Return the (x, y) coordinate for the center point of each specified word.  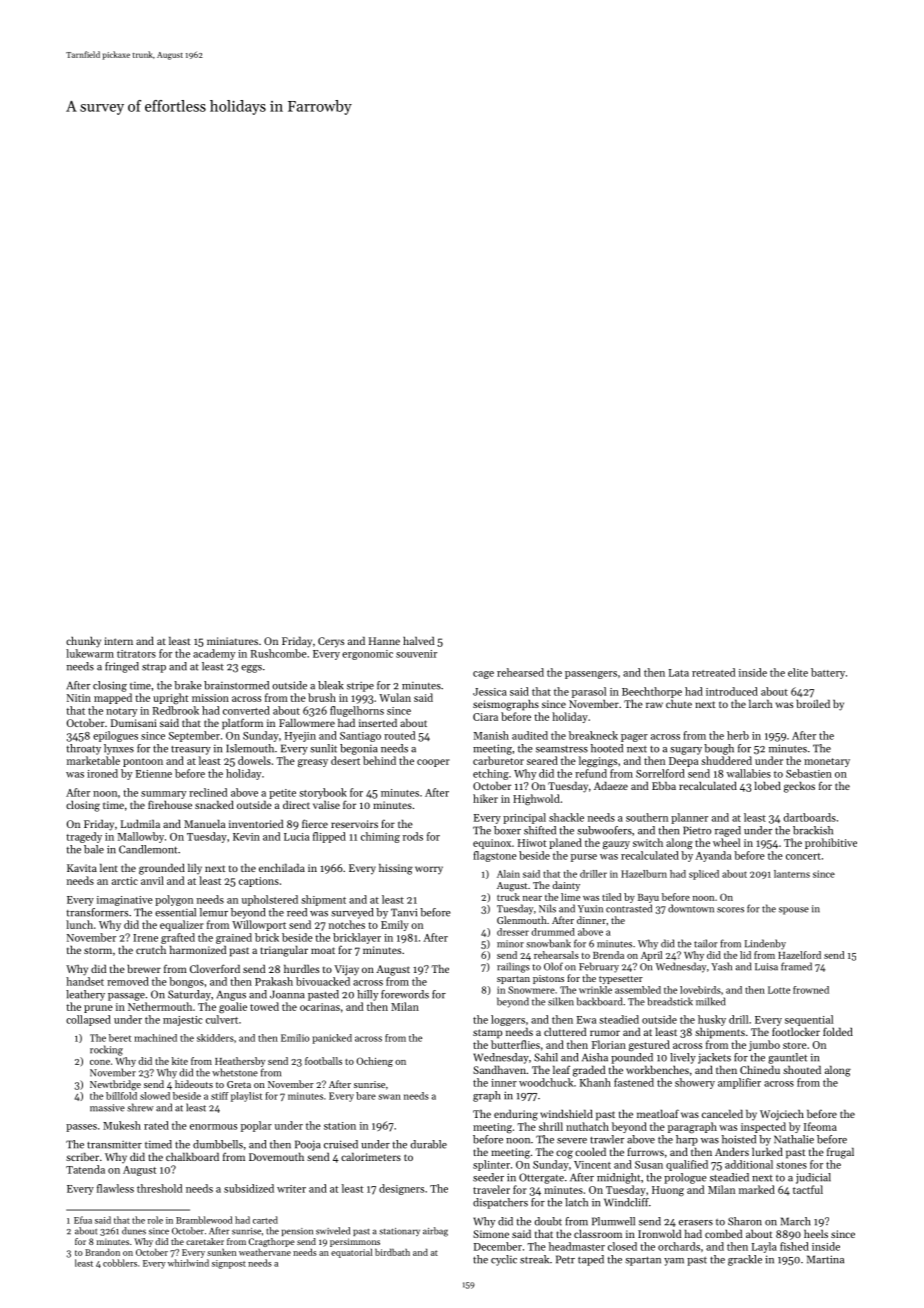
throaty (84, 749)
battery (828, 673)
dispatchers (500, 1203)
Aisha (595, 1057)
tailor (705, 943)
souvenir (416, 654)
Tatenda (85, 1169)
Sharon (745, 1221)
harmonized (198, 950)
